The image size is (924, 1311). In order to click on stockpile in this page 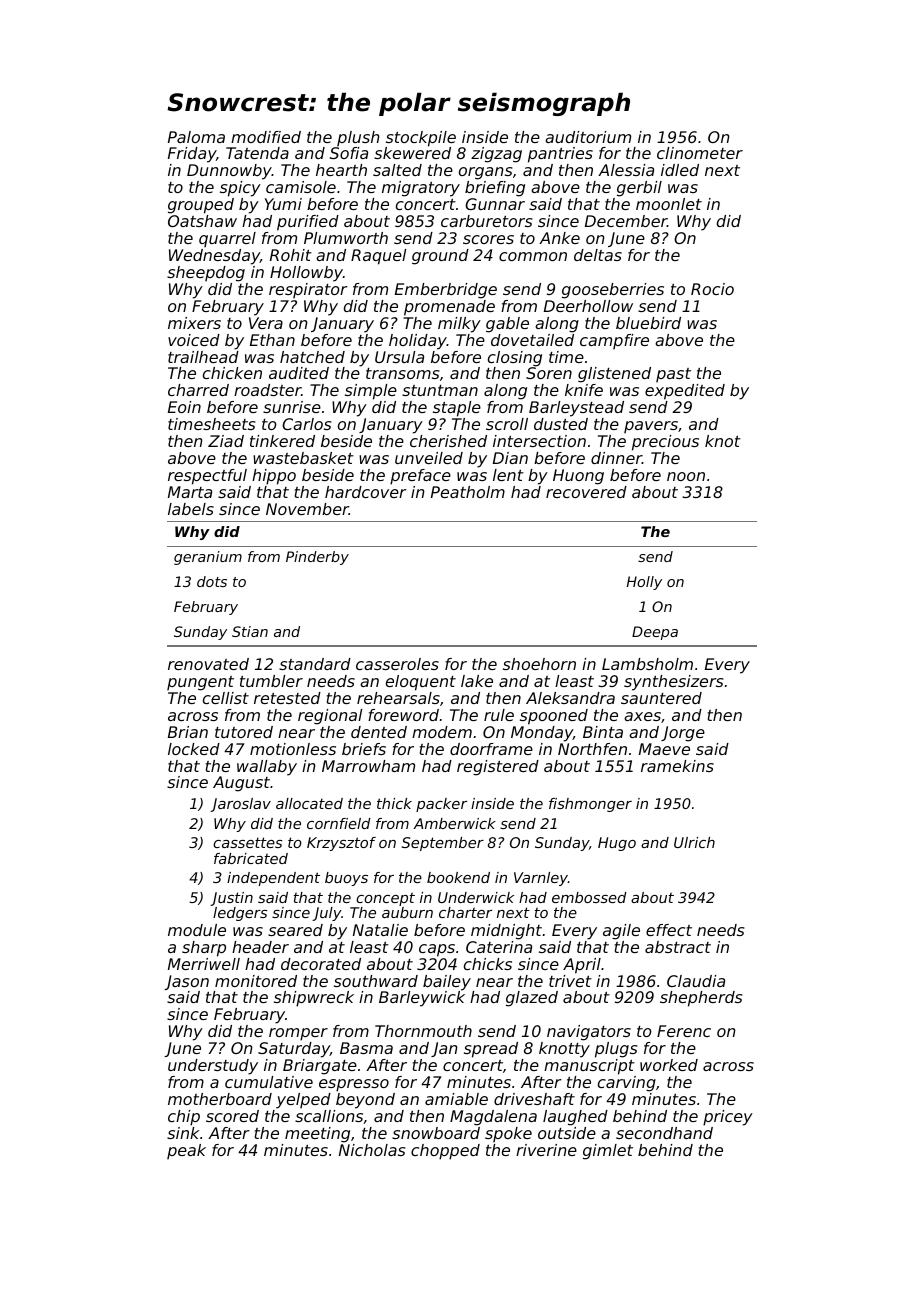, I will do `click(421, 139)`.
